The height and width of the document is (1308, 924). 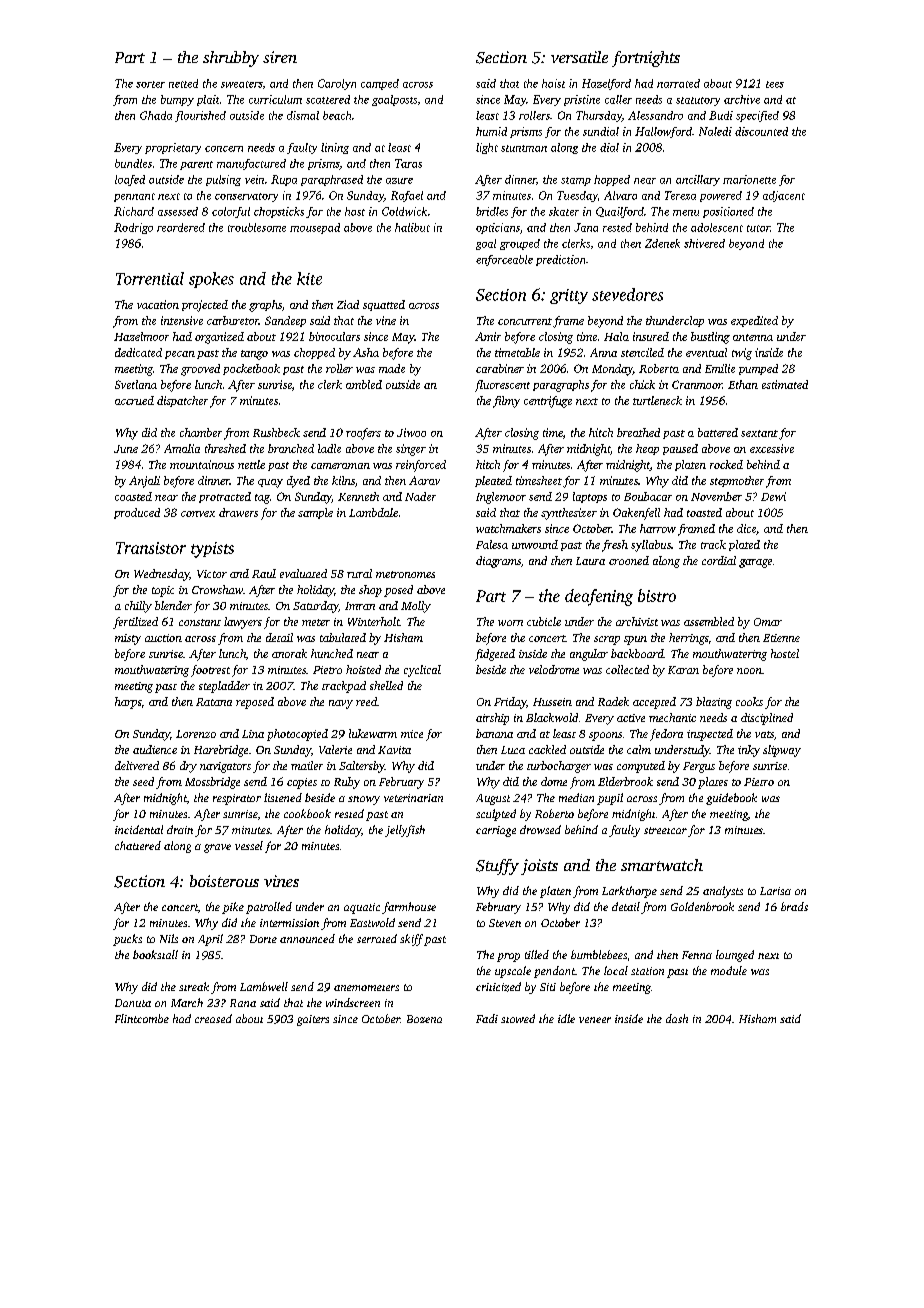 What do you see at coordinates (212, 550) in the document?
I see `typists` at bounding box center [212, 550].
